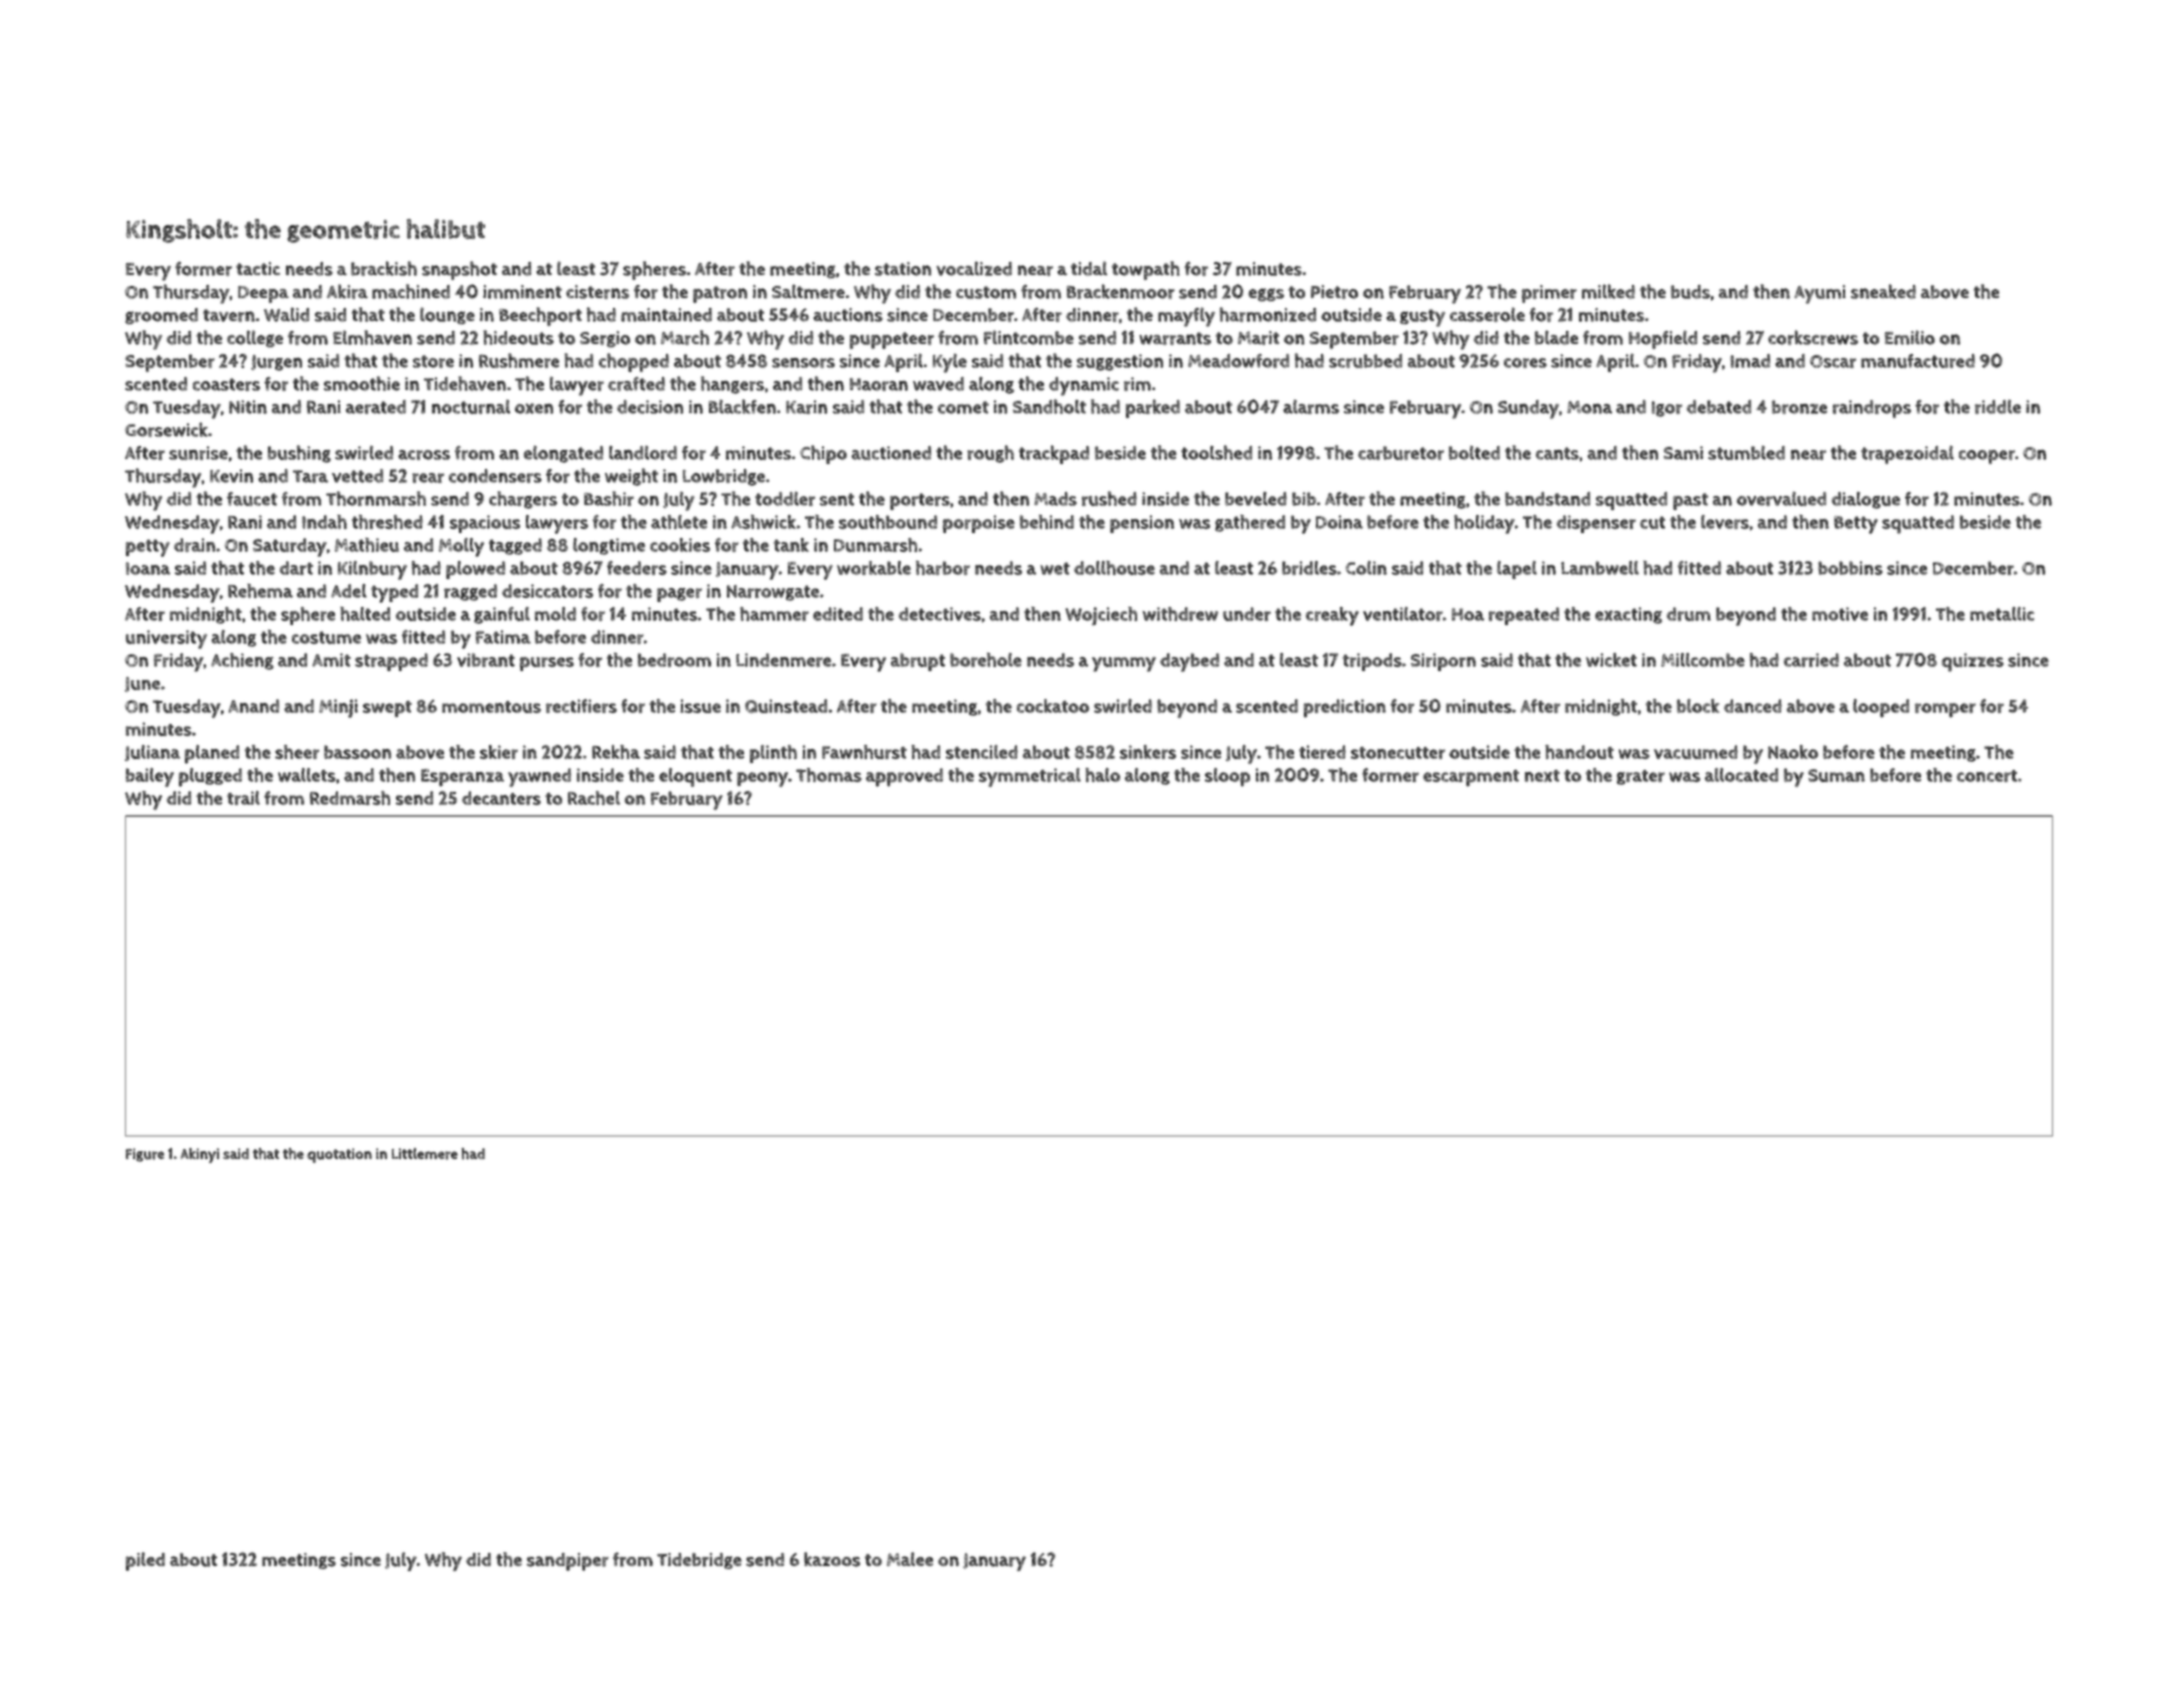  I want to click on concert, so click(1987, 776).
